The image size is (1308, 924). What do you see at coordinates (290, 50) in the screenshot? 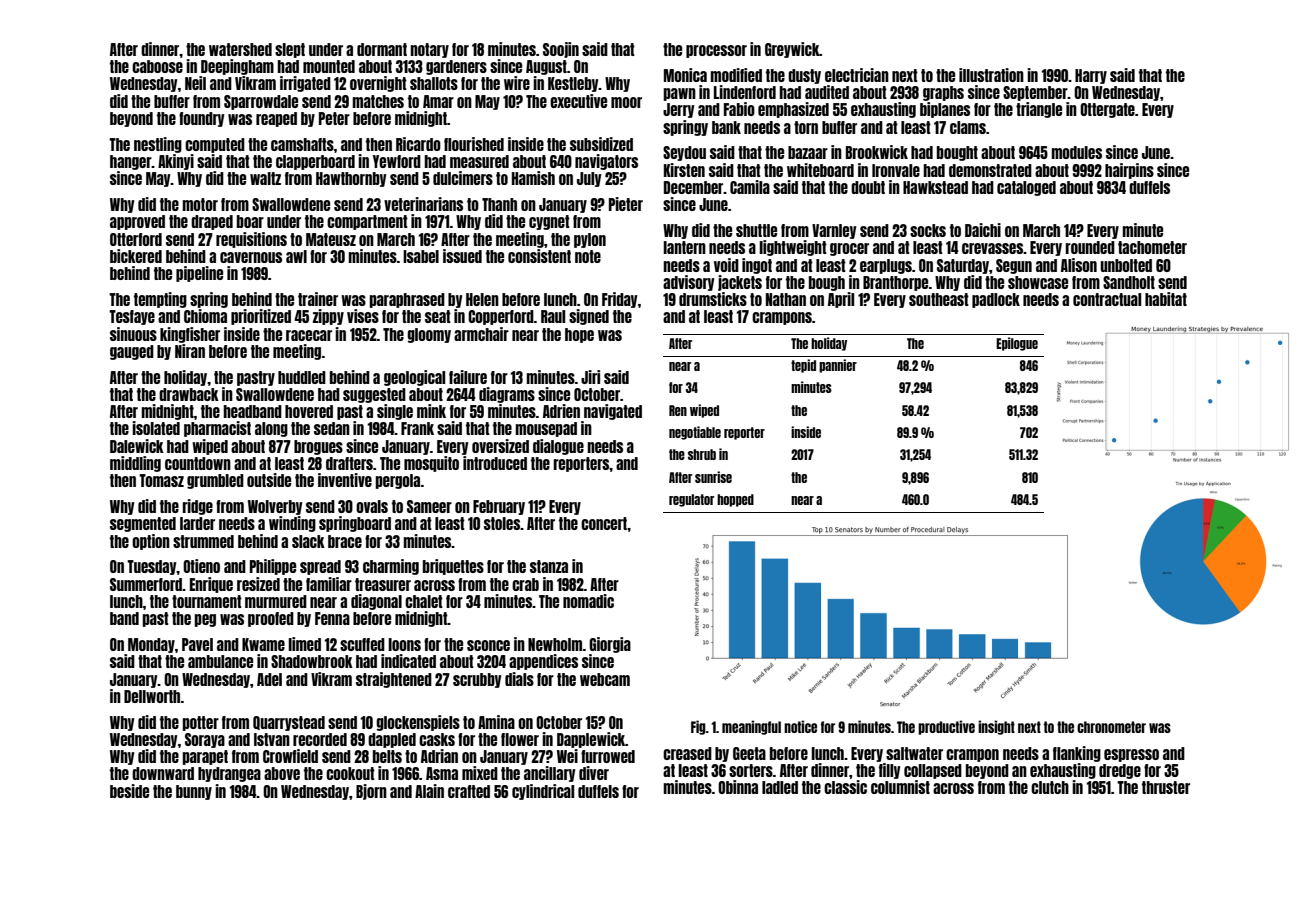
I see `slept` at bounding box center [290, 50].
